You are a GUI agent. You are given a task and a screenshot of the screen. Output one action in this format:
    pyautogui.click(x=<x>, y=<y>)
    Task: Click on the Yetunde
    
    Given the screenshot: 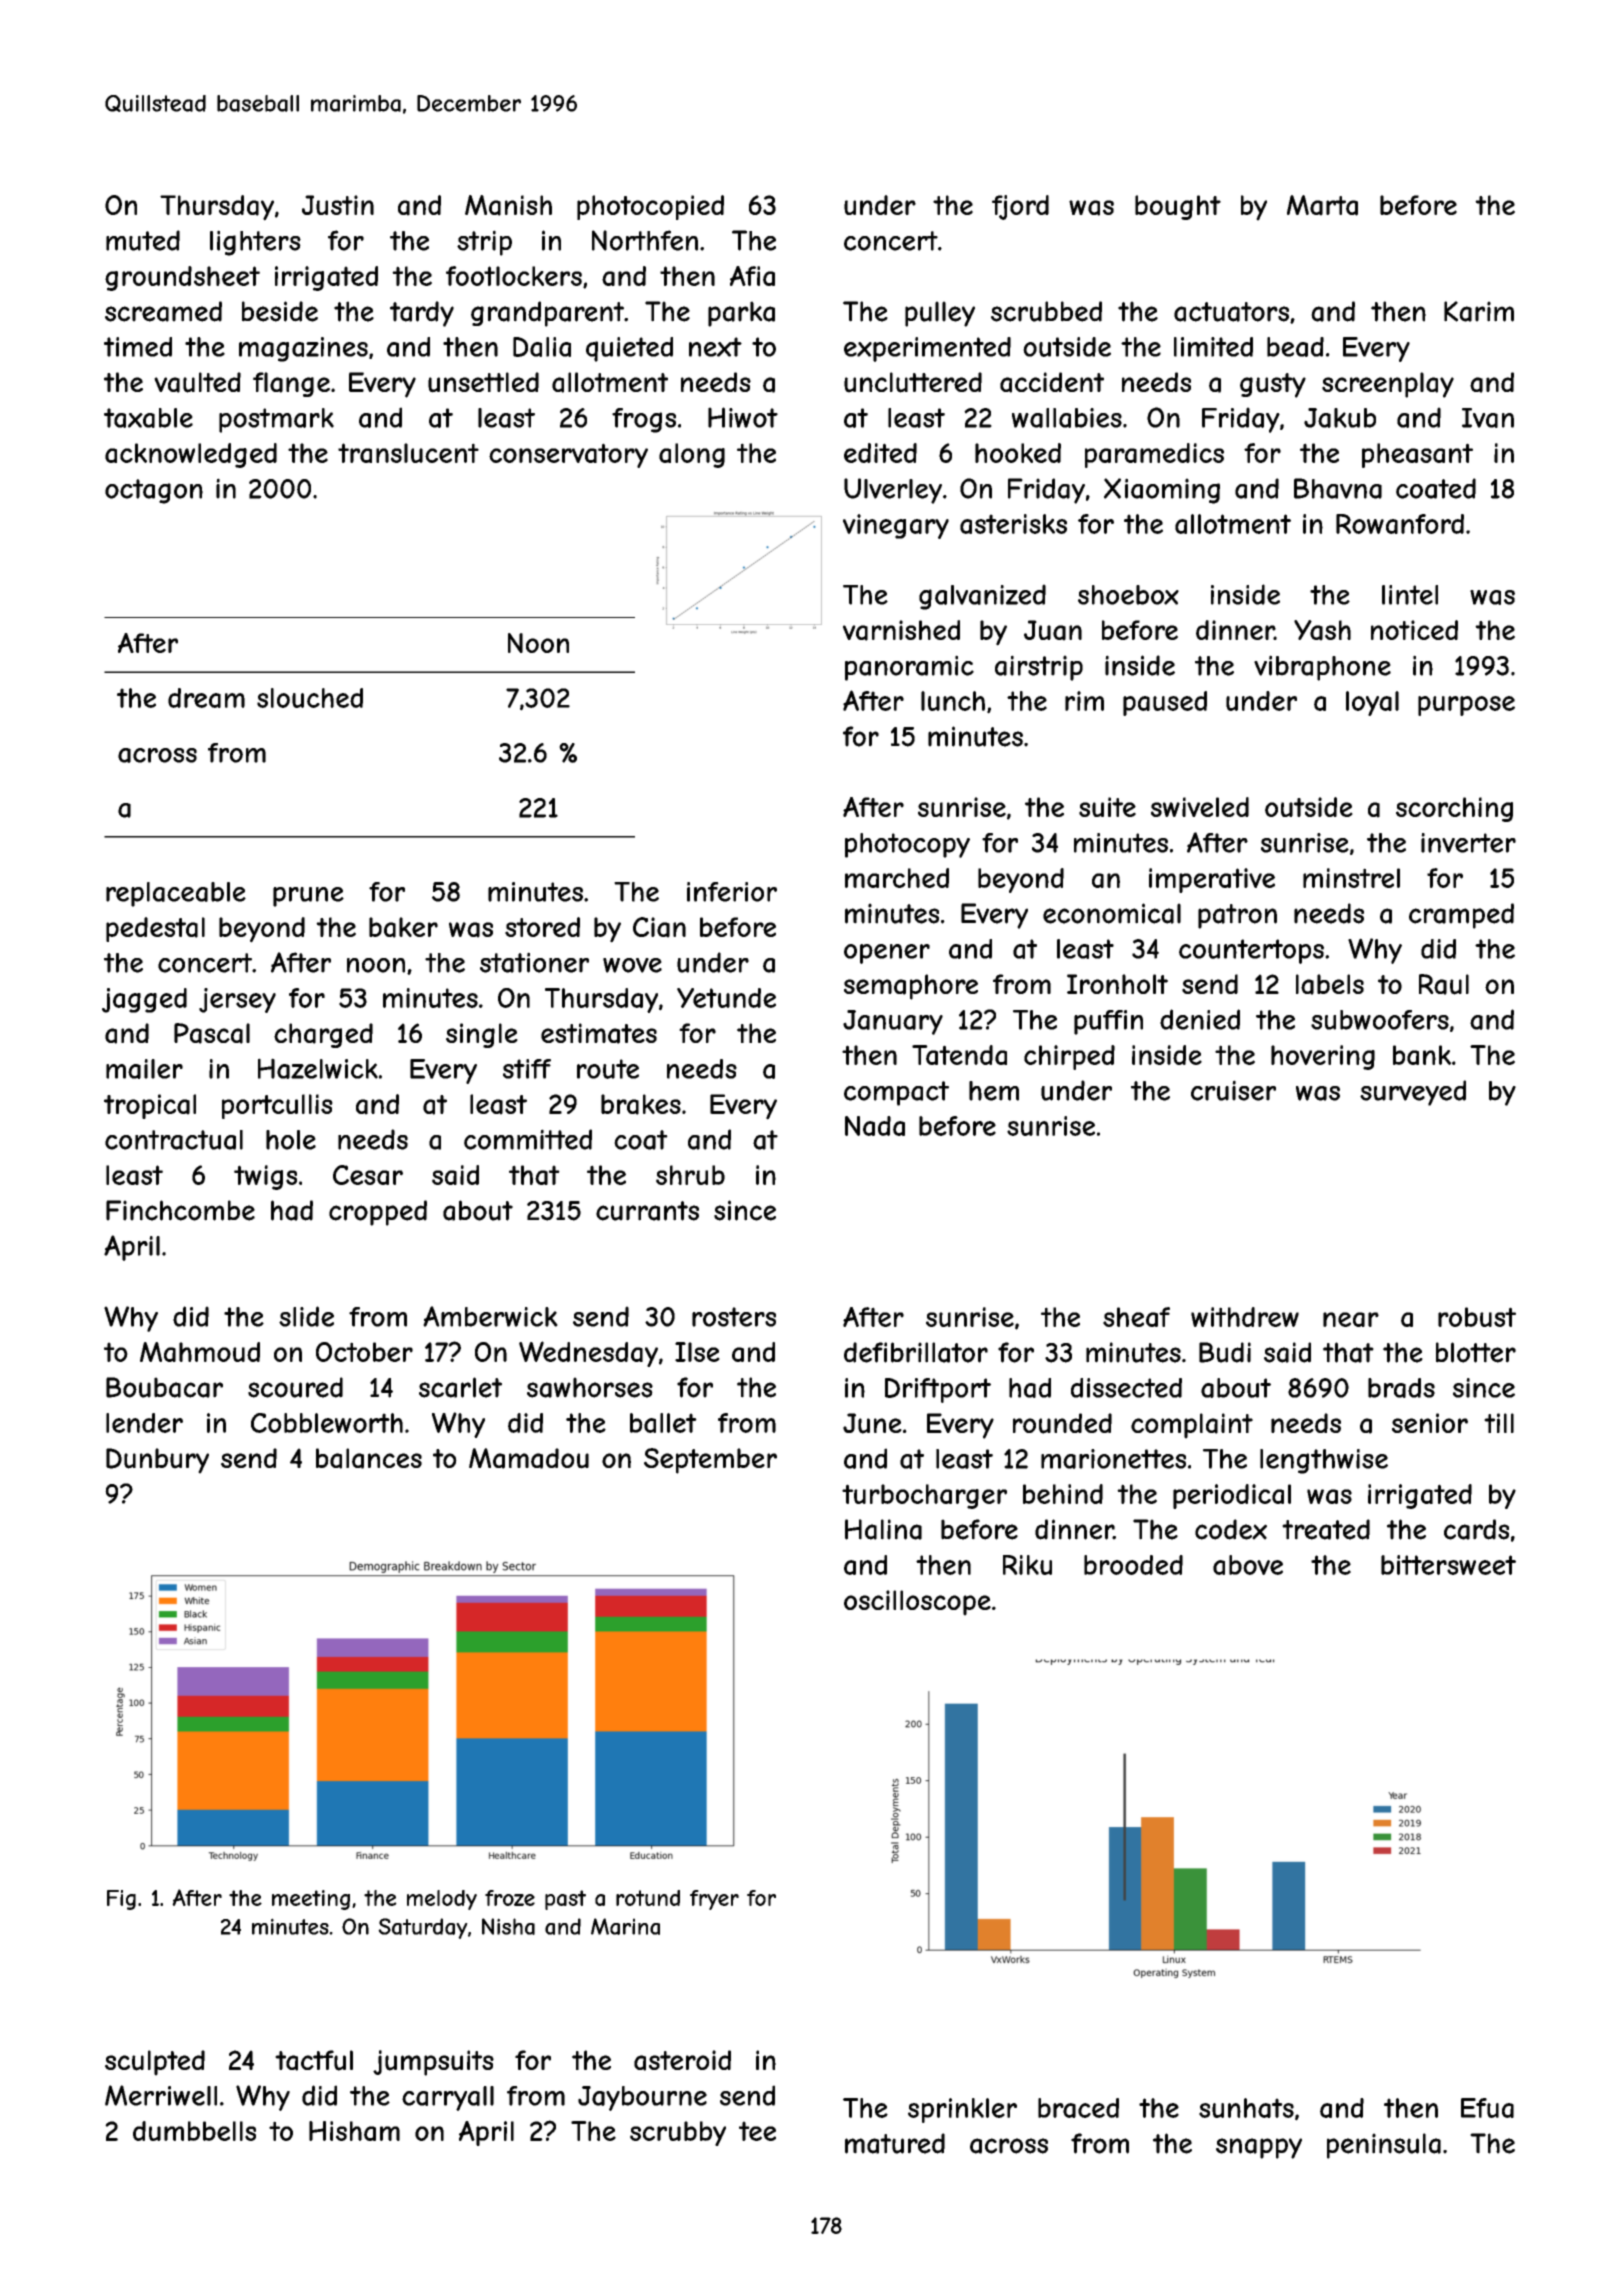 What is the action you would take?
    pyautogui.click(x=726, y=998)
